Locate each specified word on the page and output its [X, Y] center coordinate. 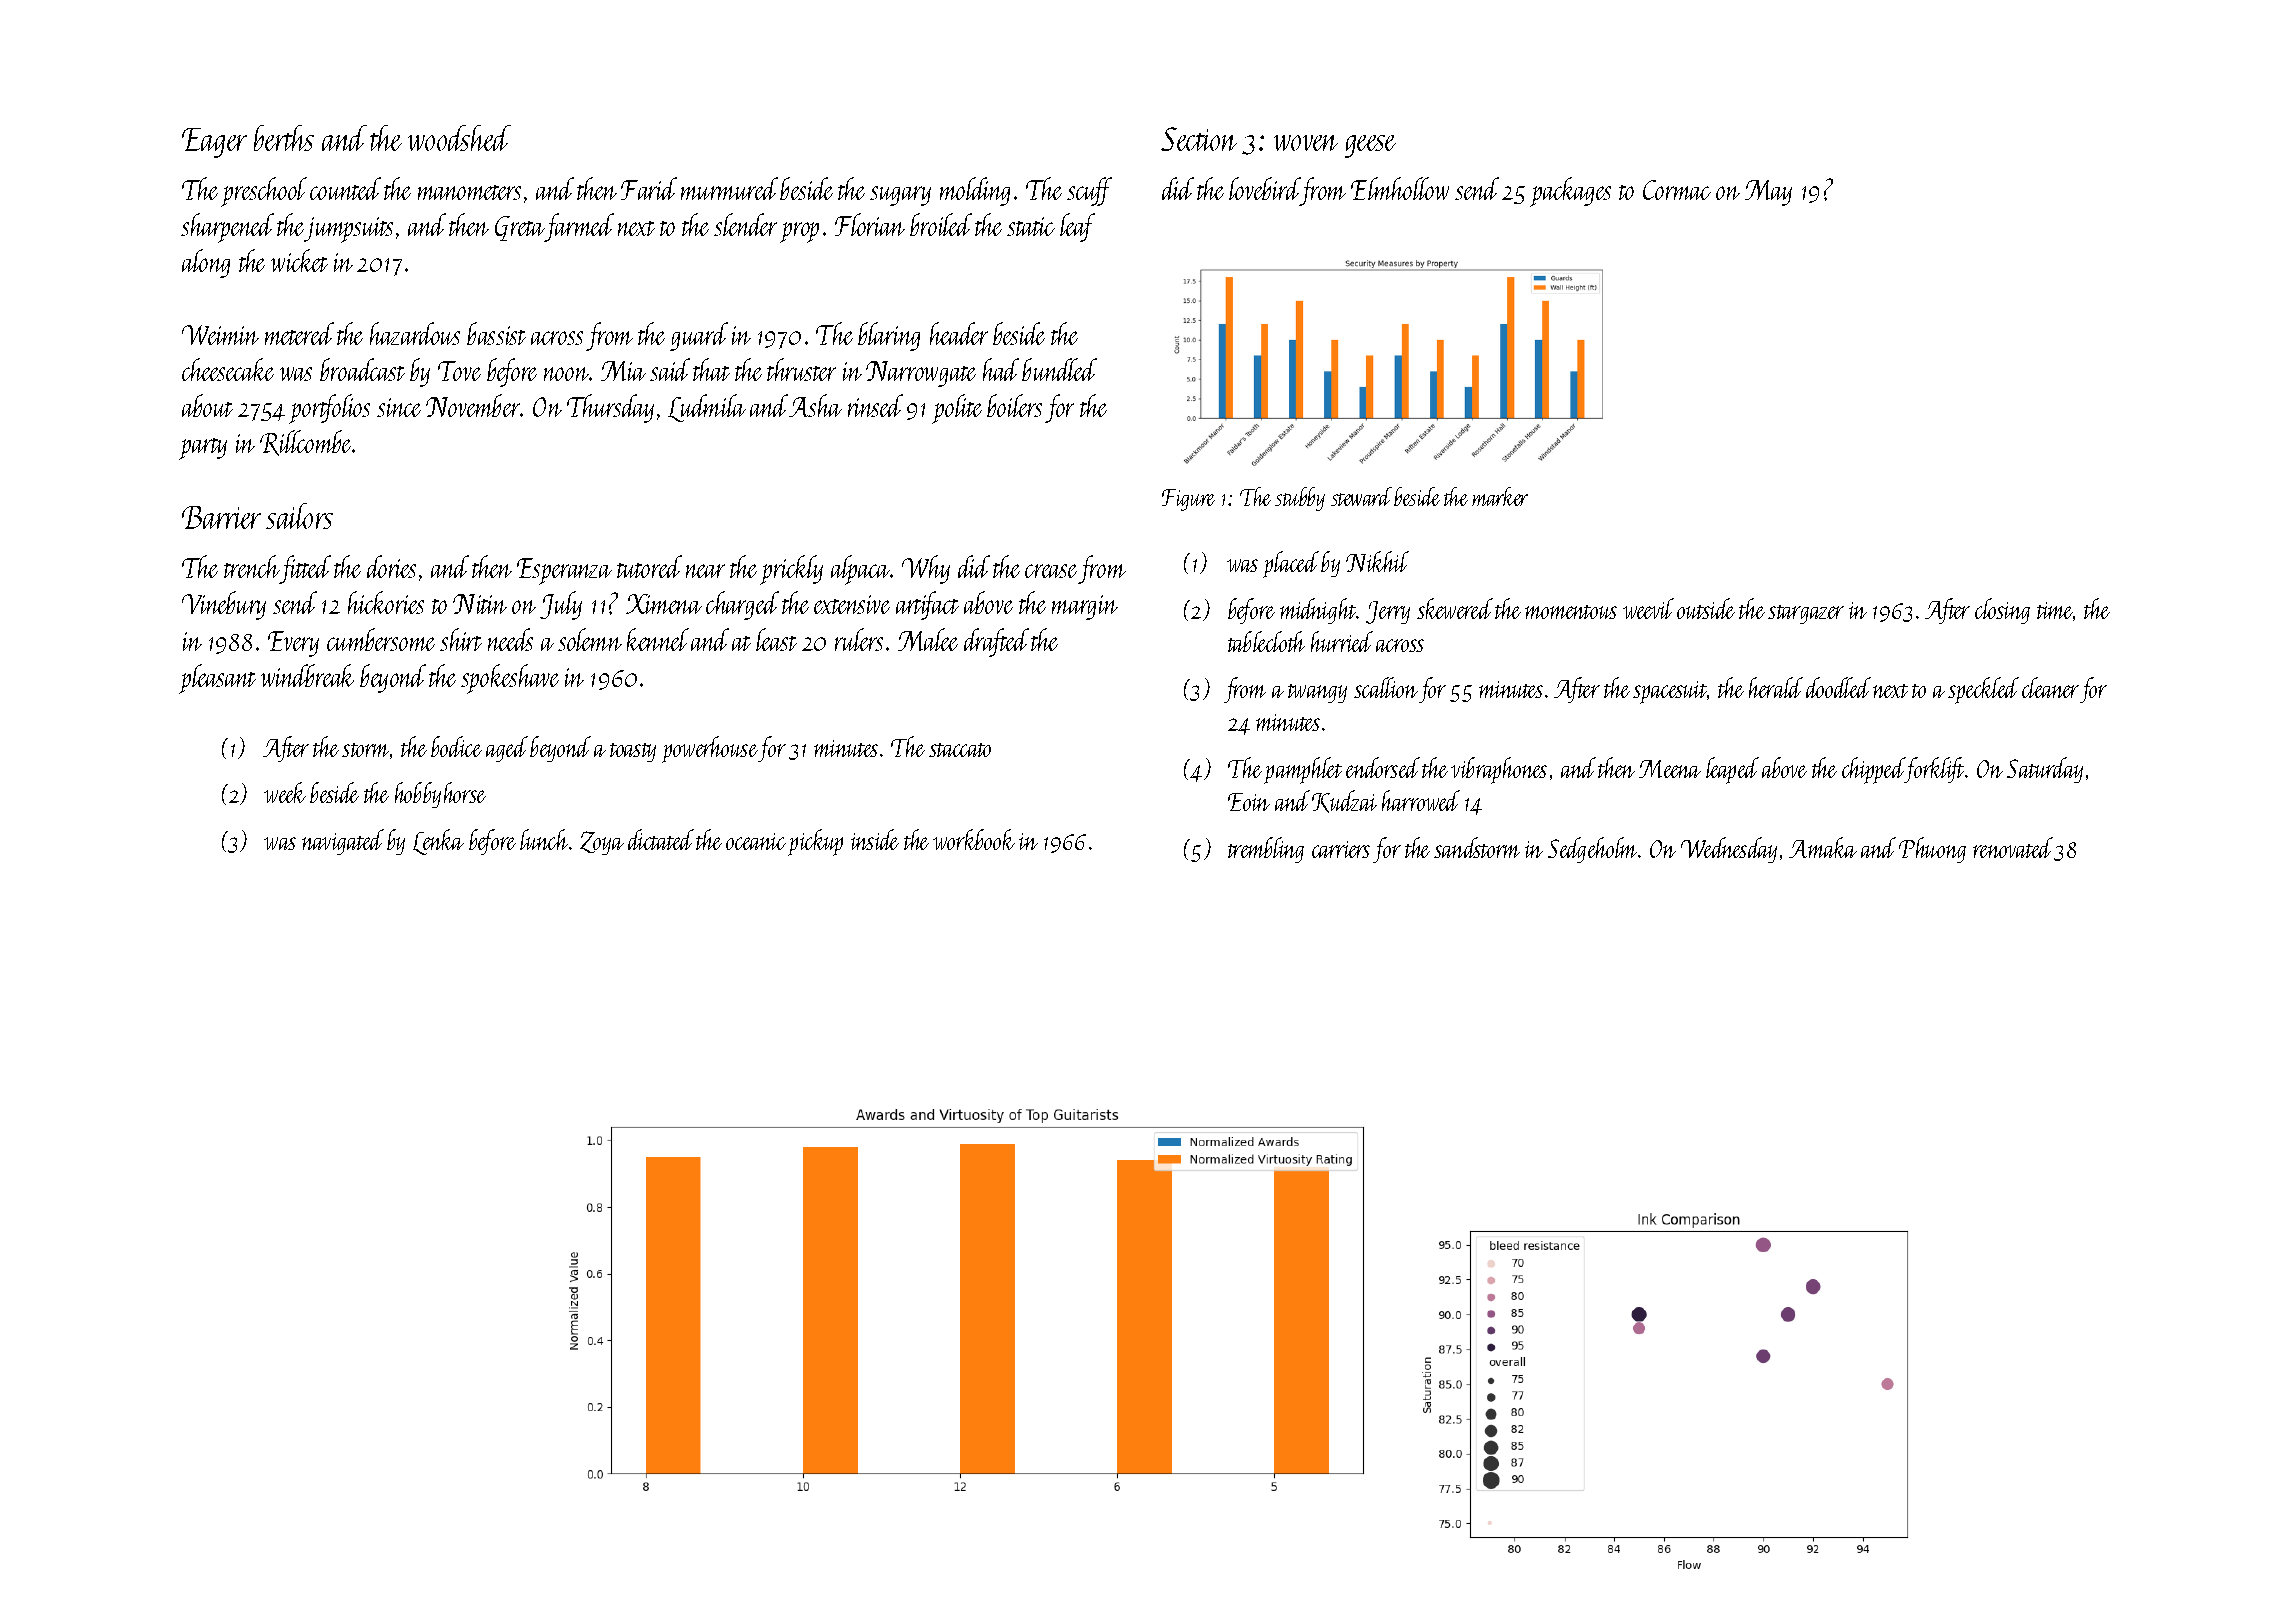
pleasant [217, 679]
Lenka [438, 842]
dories [391, 566]
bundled [1059, 369]
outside [1706, 608]
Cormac [1677, 190]
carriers [1341, 849]
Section [1199, 139]
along [206, 263]
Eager [214, 143]
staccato [960, 750]
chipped [1873, 770]
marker [1500, 496]
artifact [927, 605]
